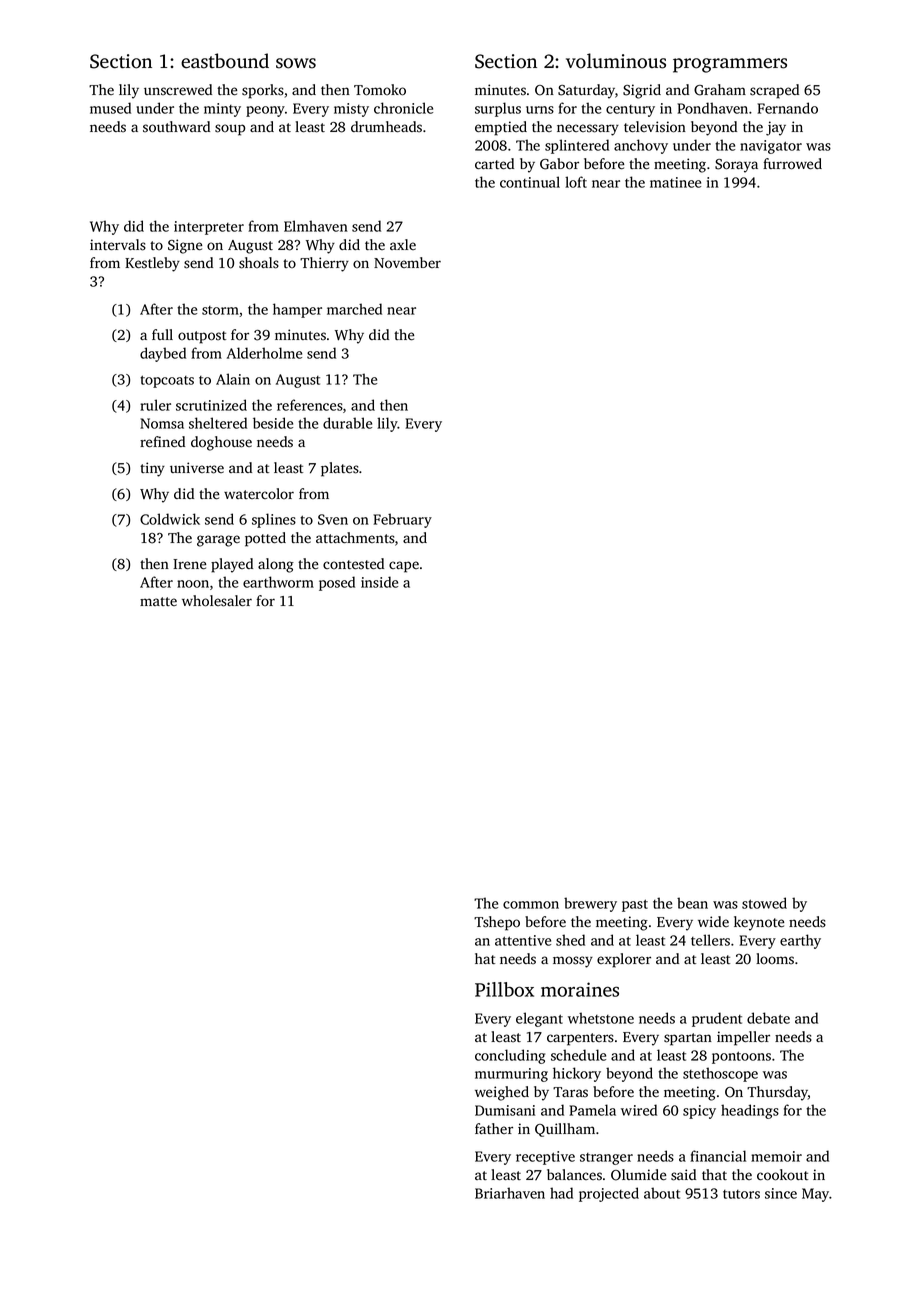 This document has height=1308, width=924. What do you see at coordinates (764, 903) in the document?
I see `stowed` at bounding box center [764, 903].
